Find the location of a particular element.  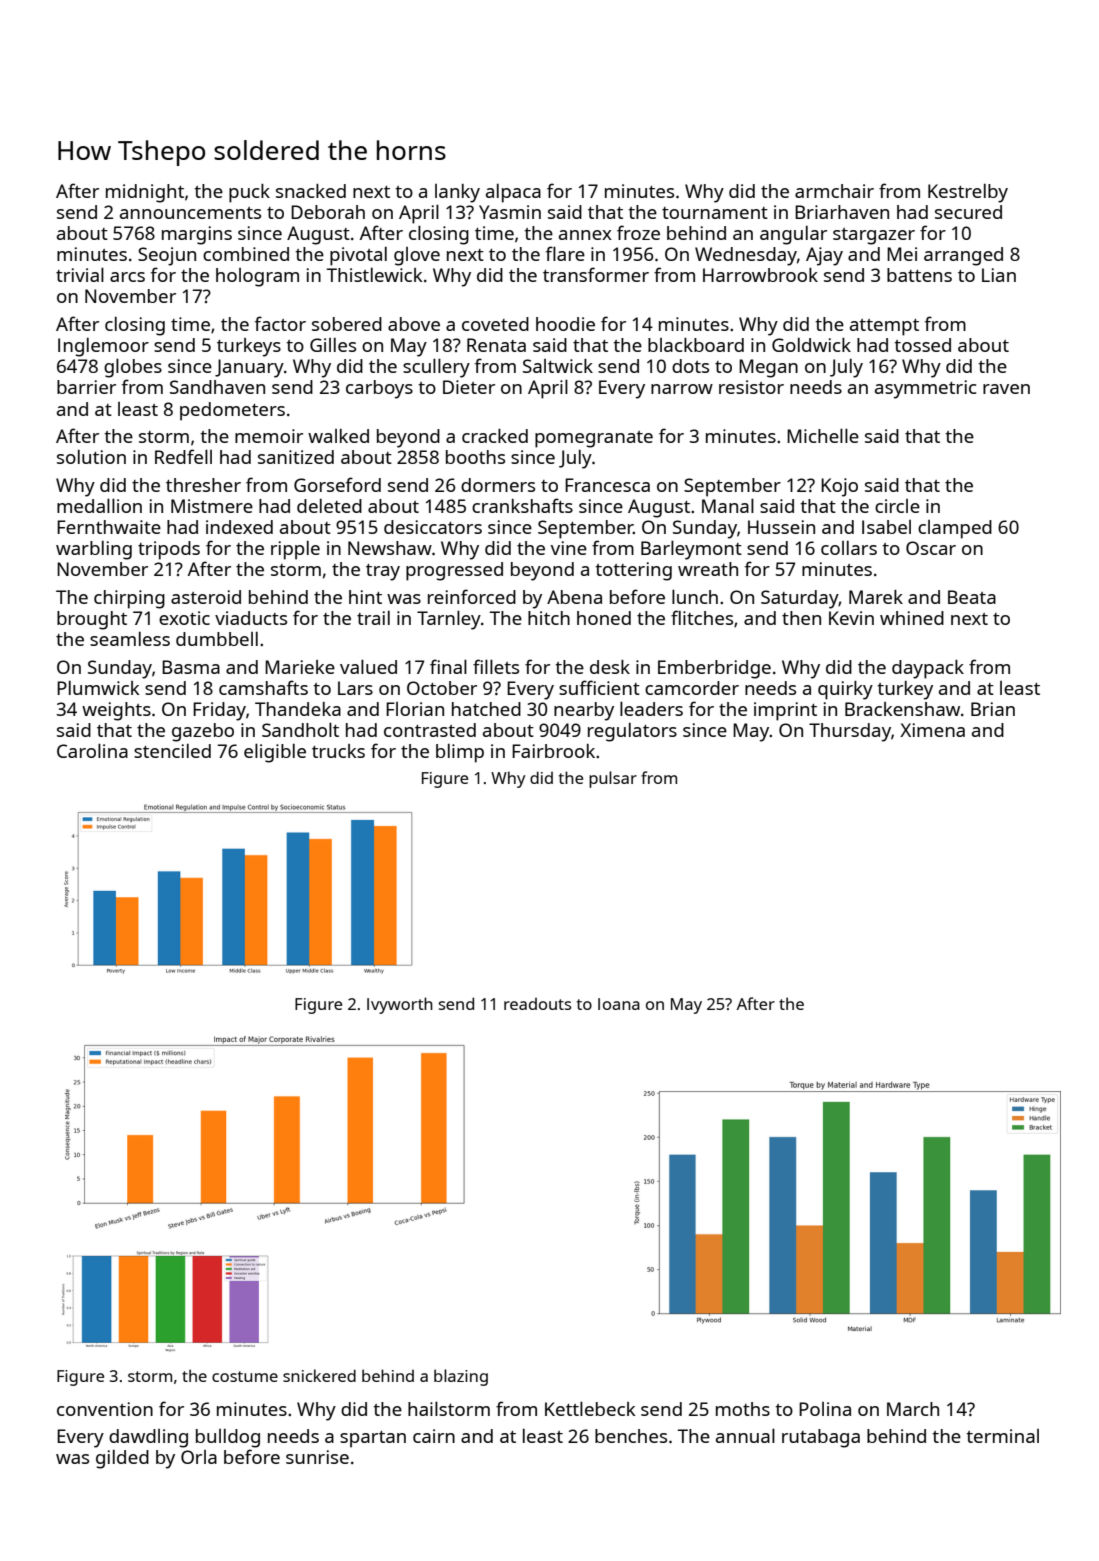

Plumwick is located at coordinates (98, 688).
